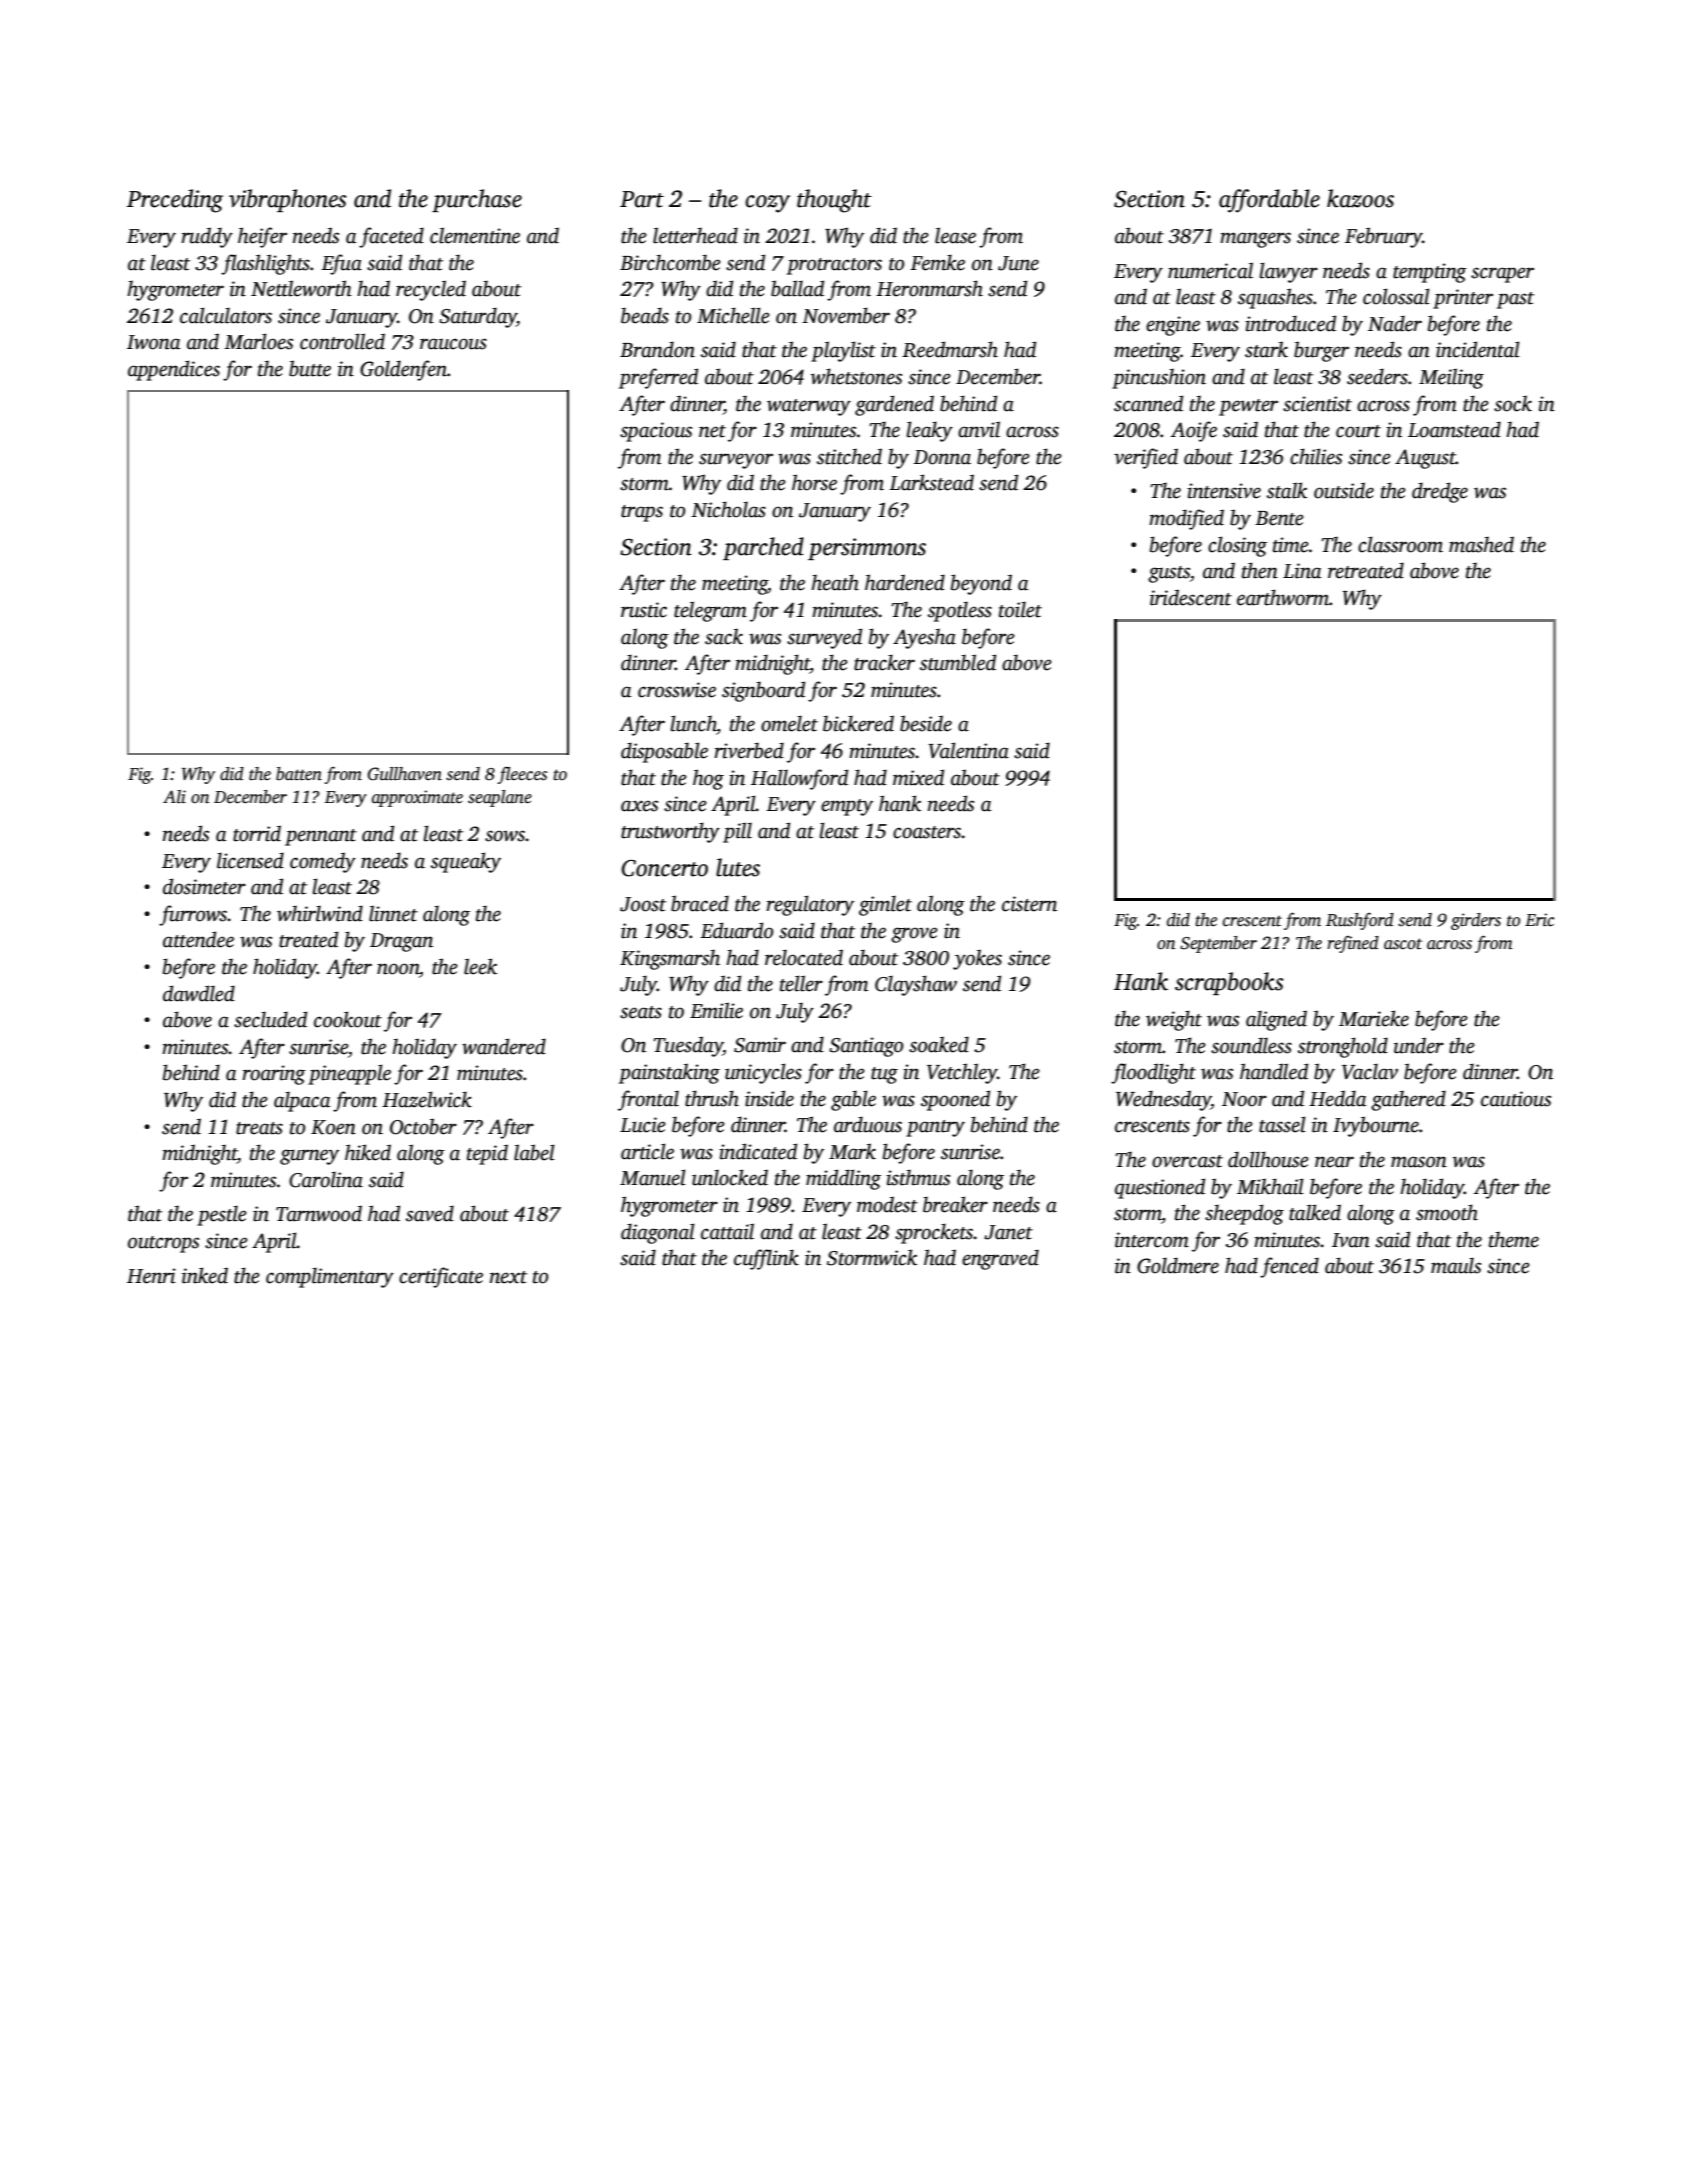 This page has width=1683, height=2178. I want to click on mauls, so click(1456, 1265).
